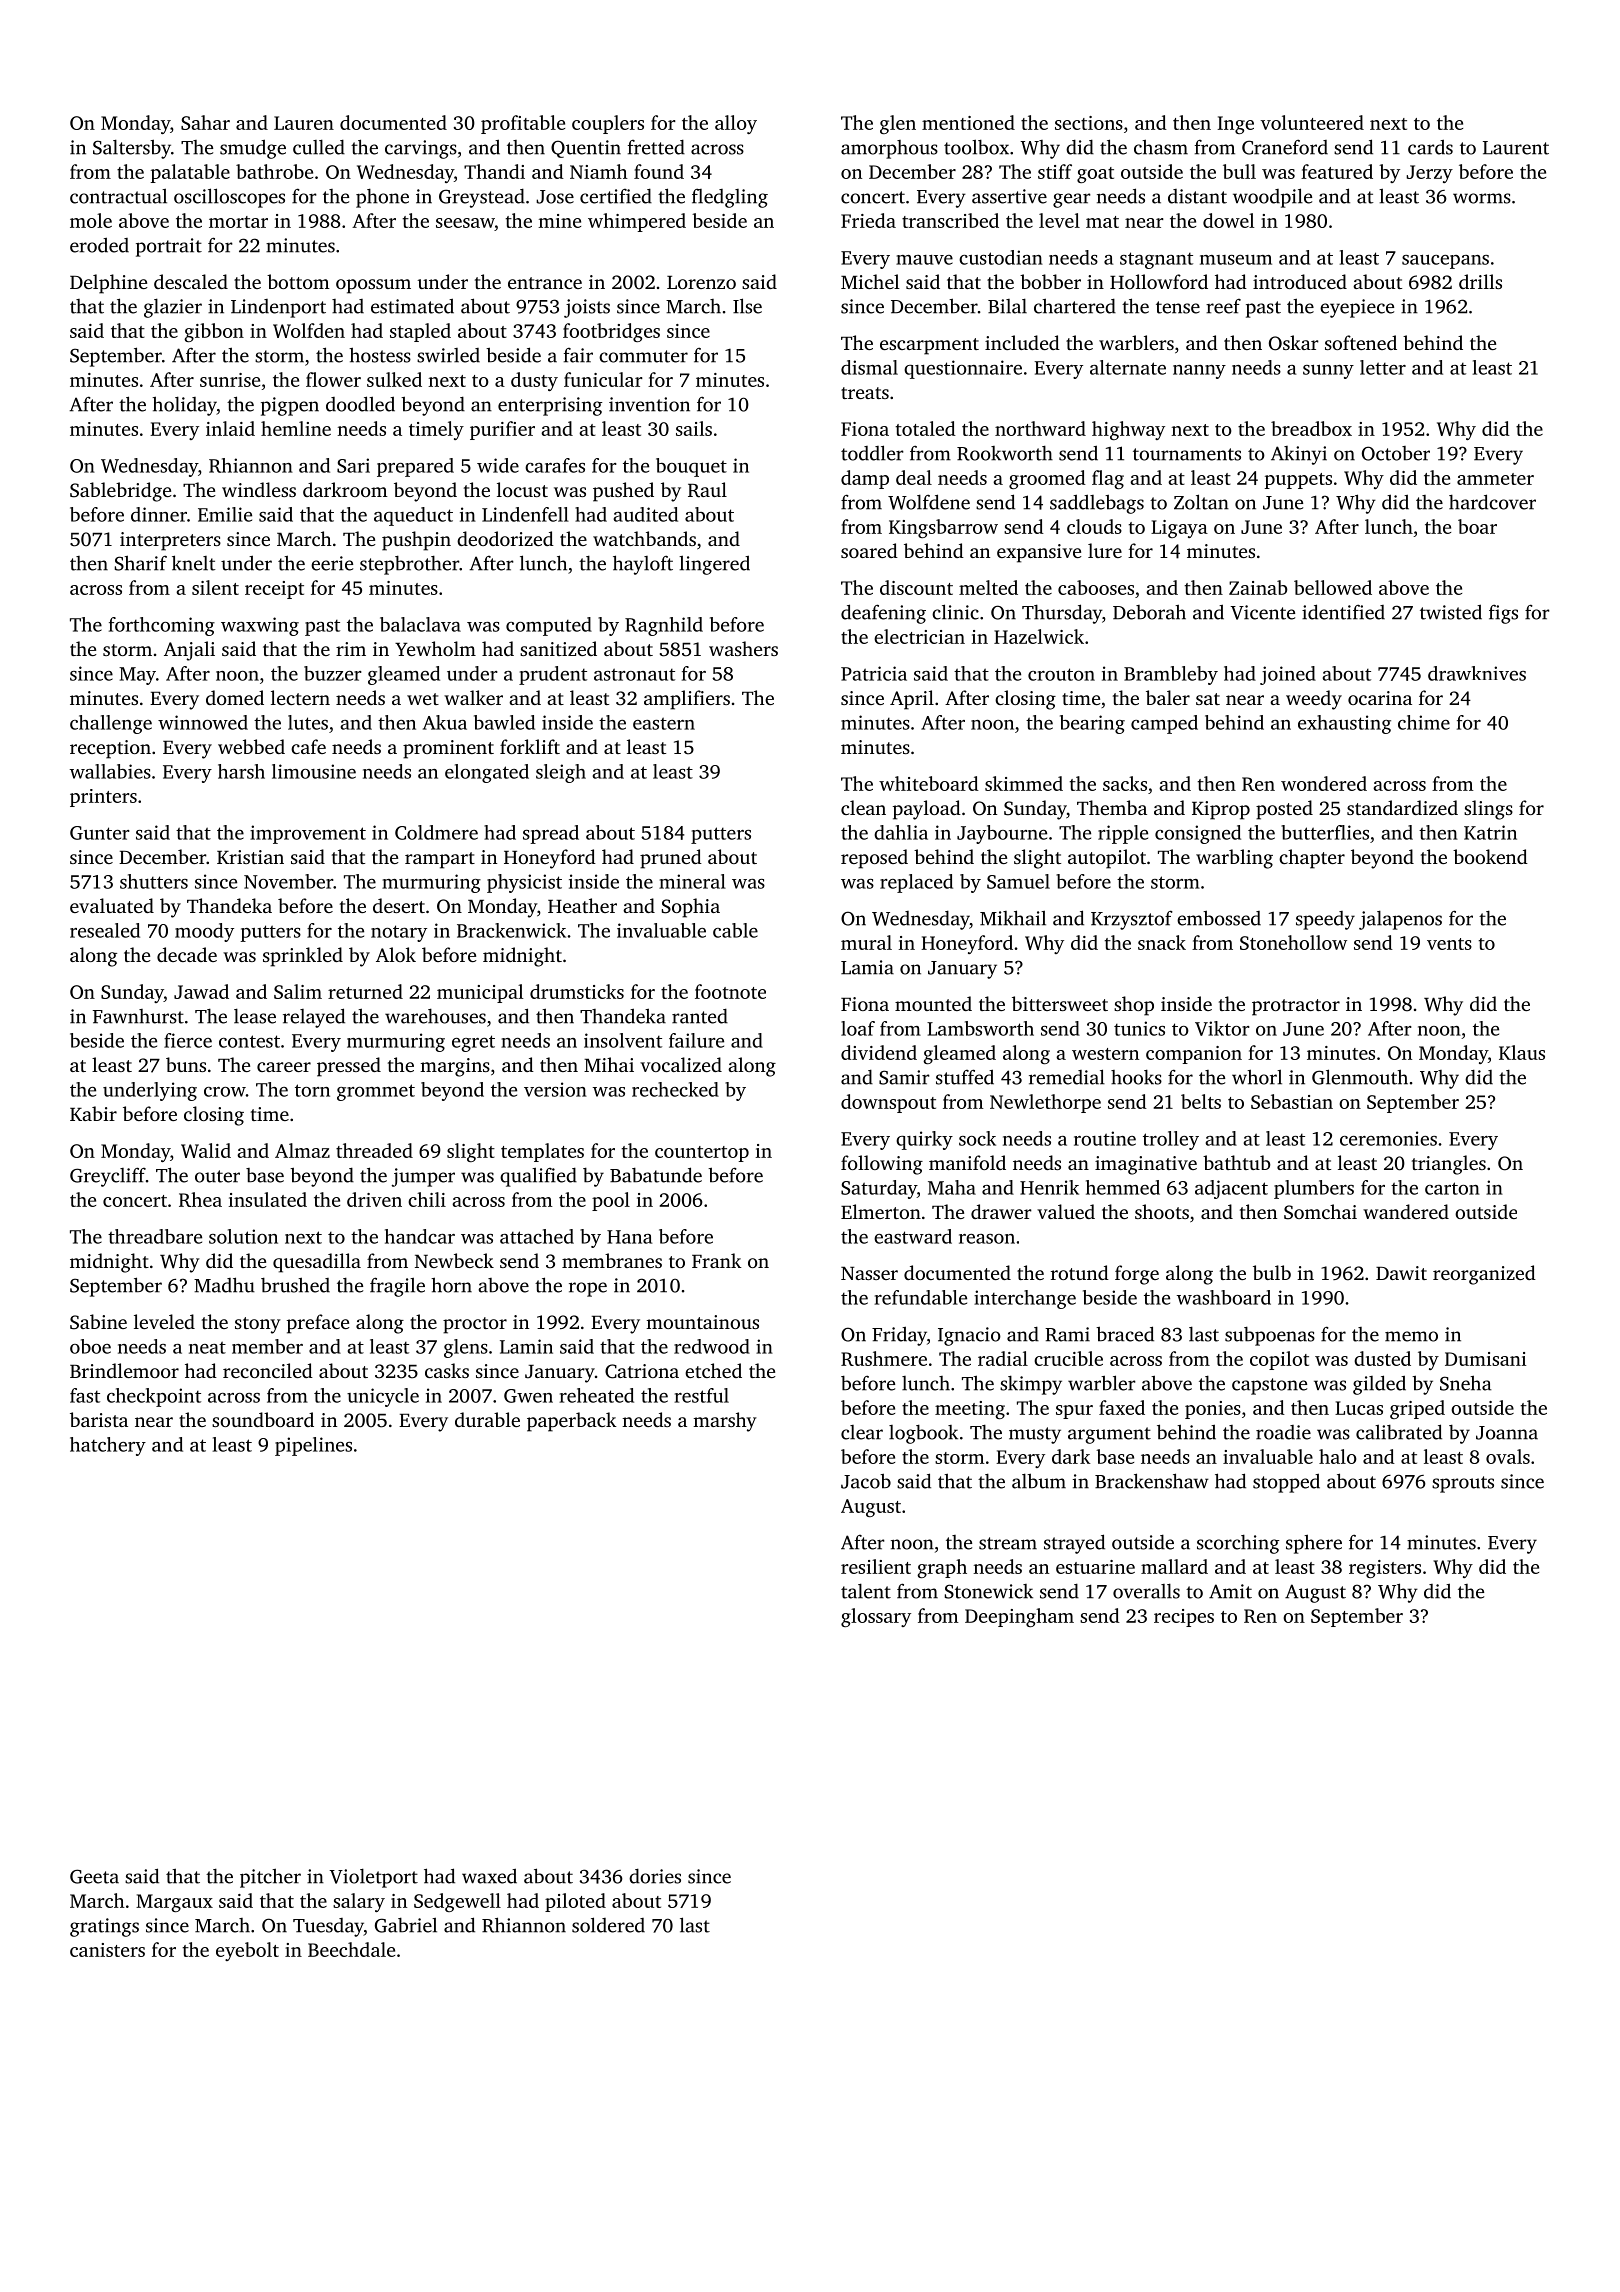 This document has height=2292, width=1620. I want to click on chili, so click(427, 1199).
